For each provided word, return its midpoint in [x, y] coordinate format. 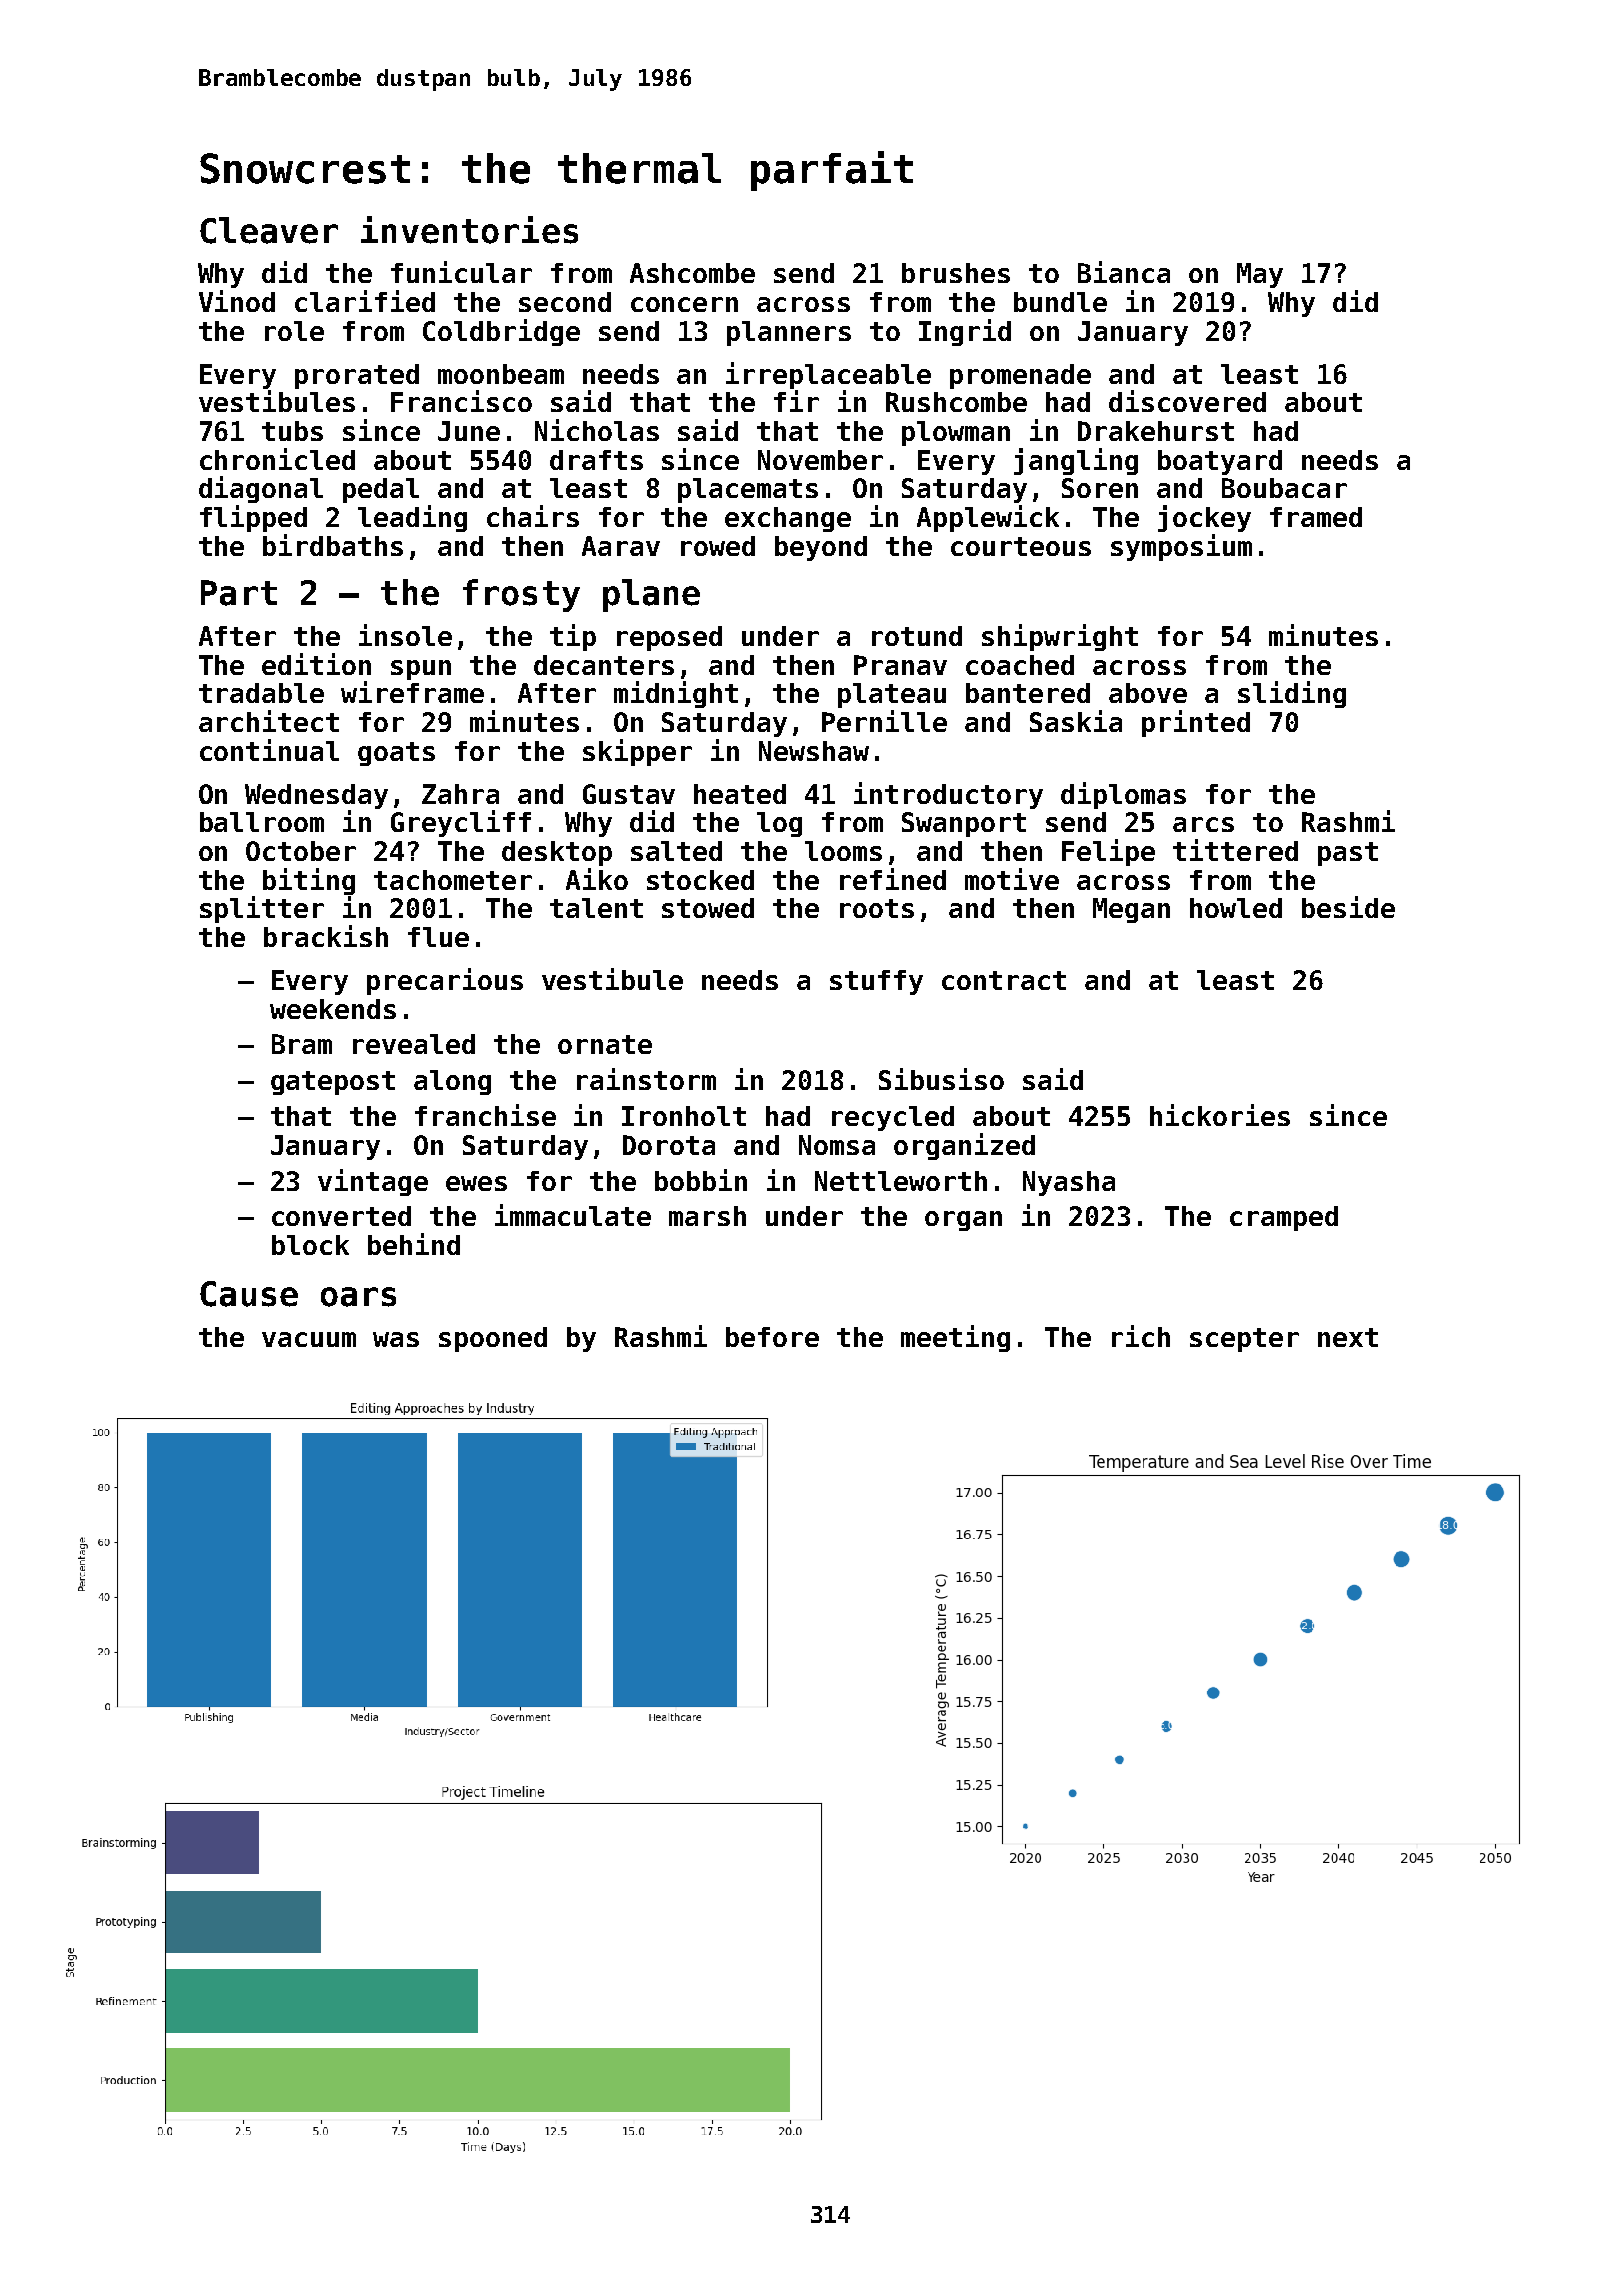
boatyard [1220, 462]
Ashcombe [692, 273]
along [452, 1082]
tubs [292, 431]
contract [1004, 980]
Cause [249, 1294]
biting [309, 881]
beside [1348, 907]
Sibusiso [941, 1079]
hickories [1220, 1115]
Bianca [1124, 272]
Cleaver [269, 230]
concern [684, 304]
